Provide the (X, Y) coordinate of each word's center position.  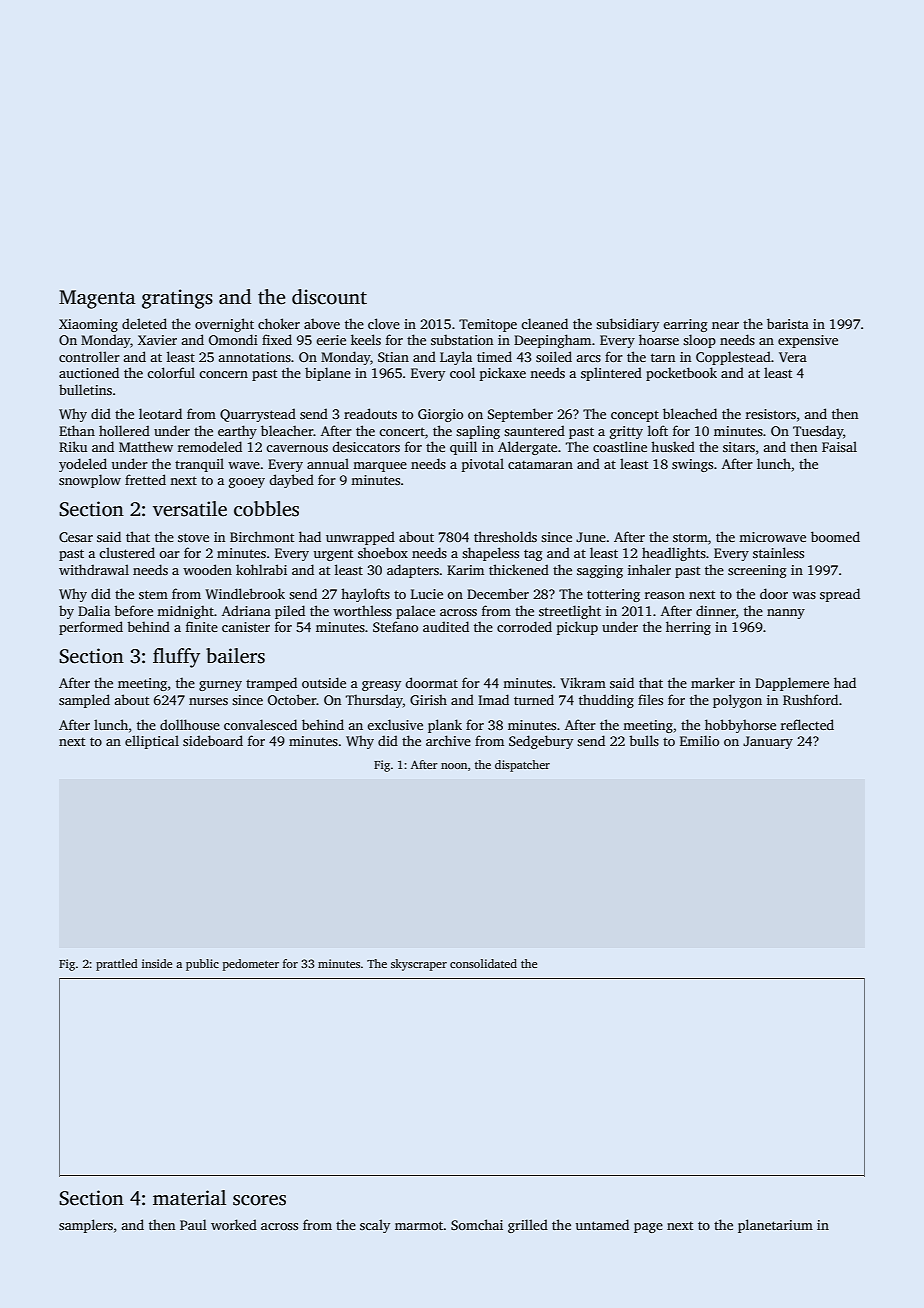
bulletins (85, 389)
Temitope (488, 325)
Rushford (810, 699)
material (189, 1198)
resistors (771, 414)
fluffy (176, 658)
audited (446, 626)
